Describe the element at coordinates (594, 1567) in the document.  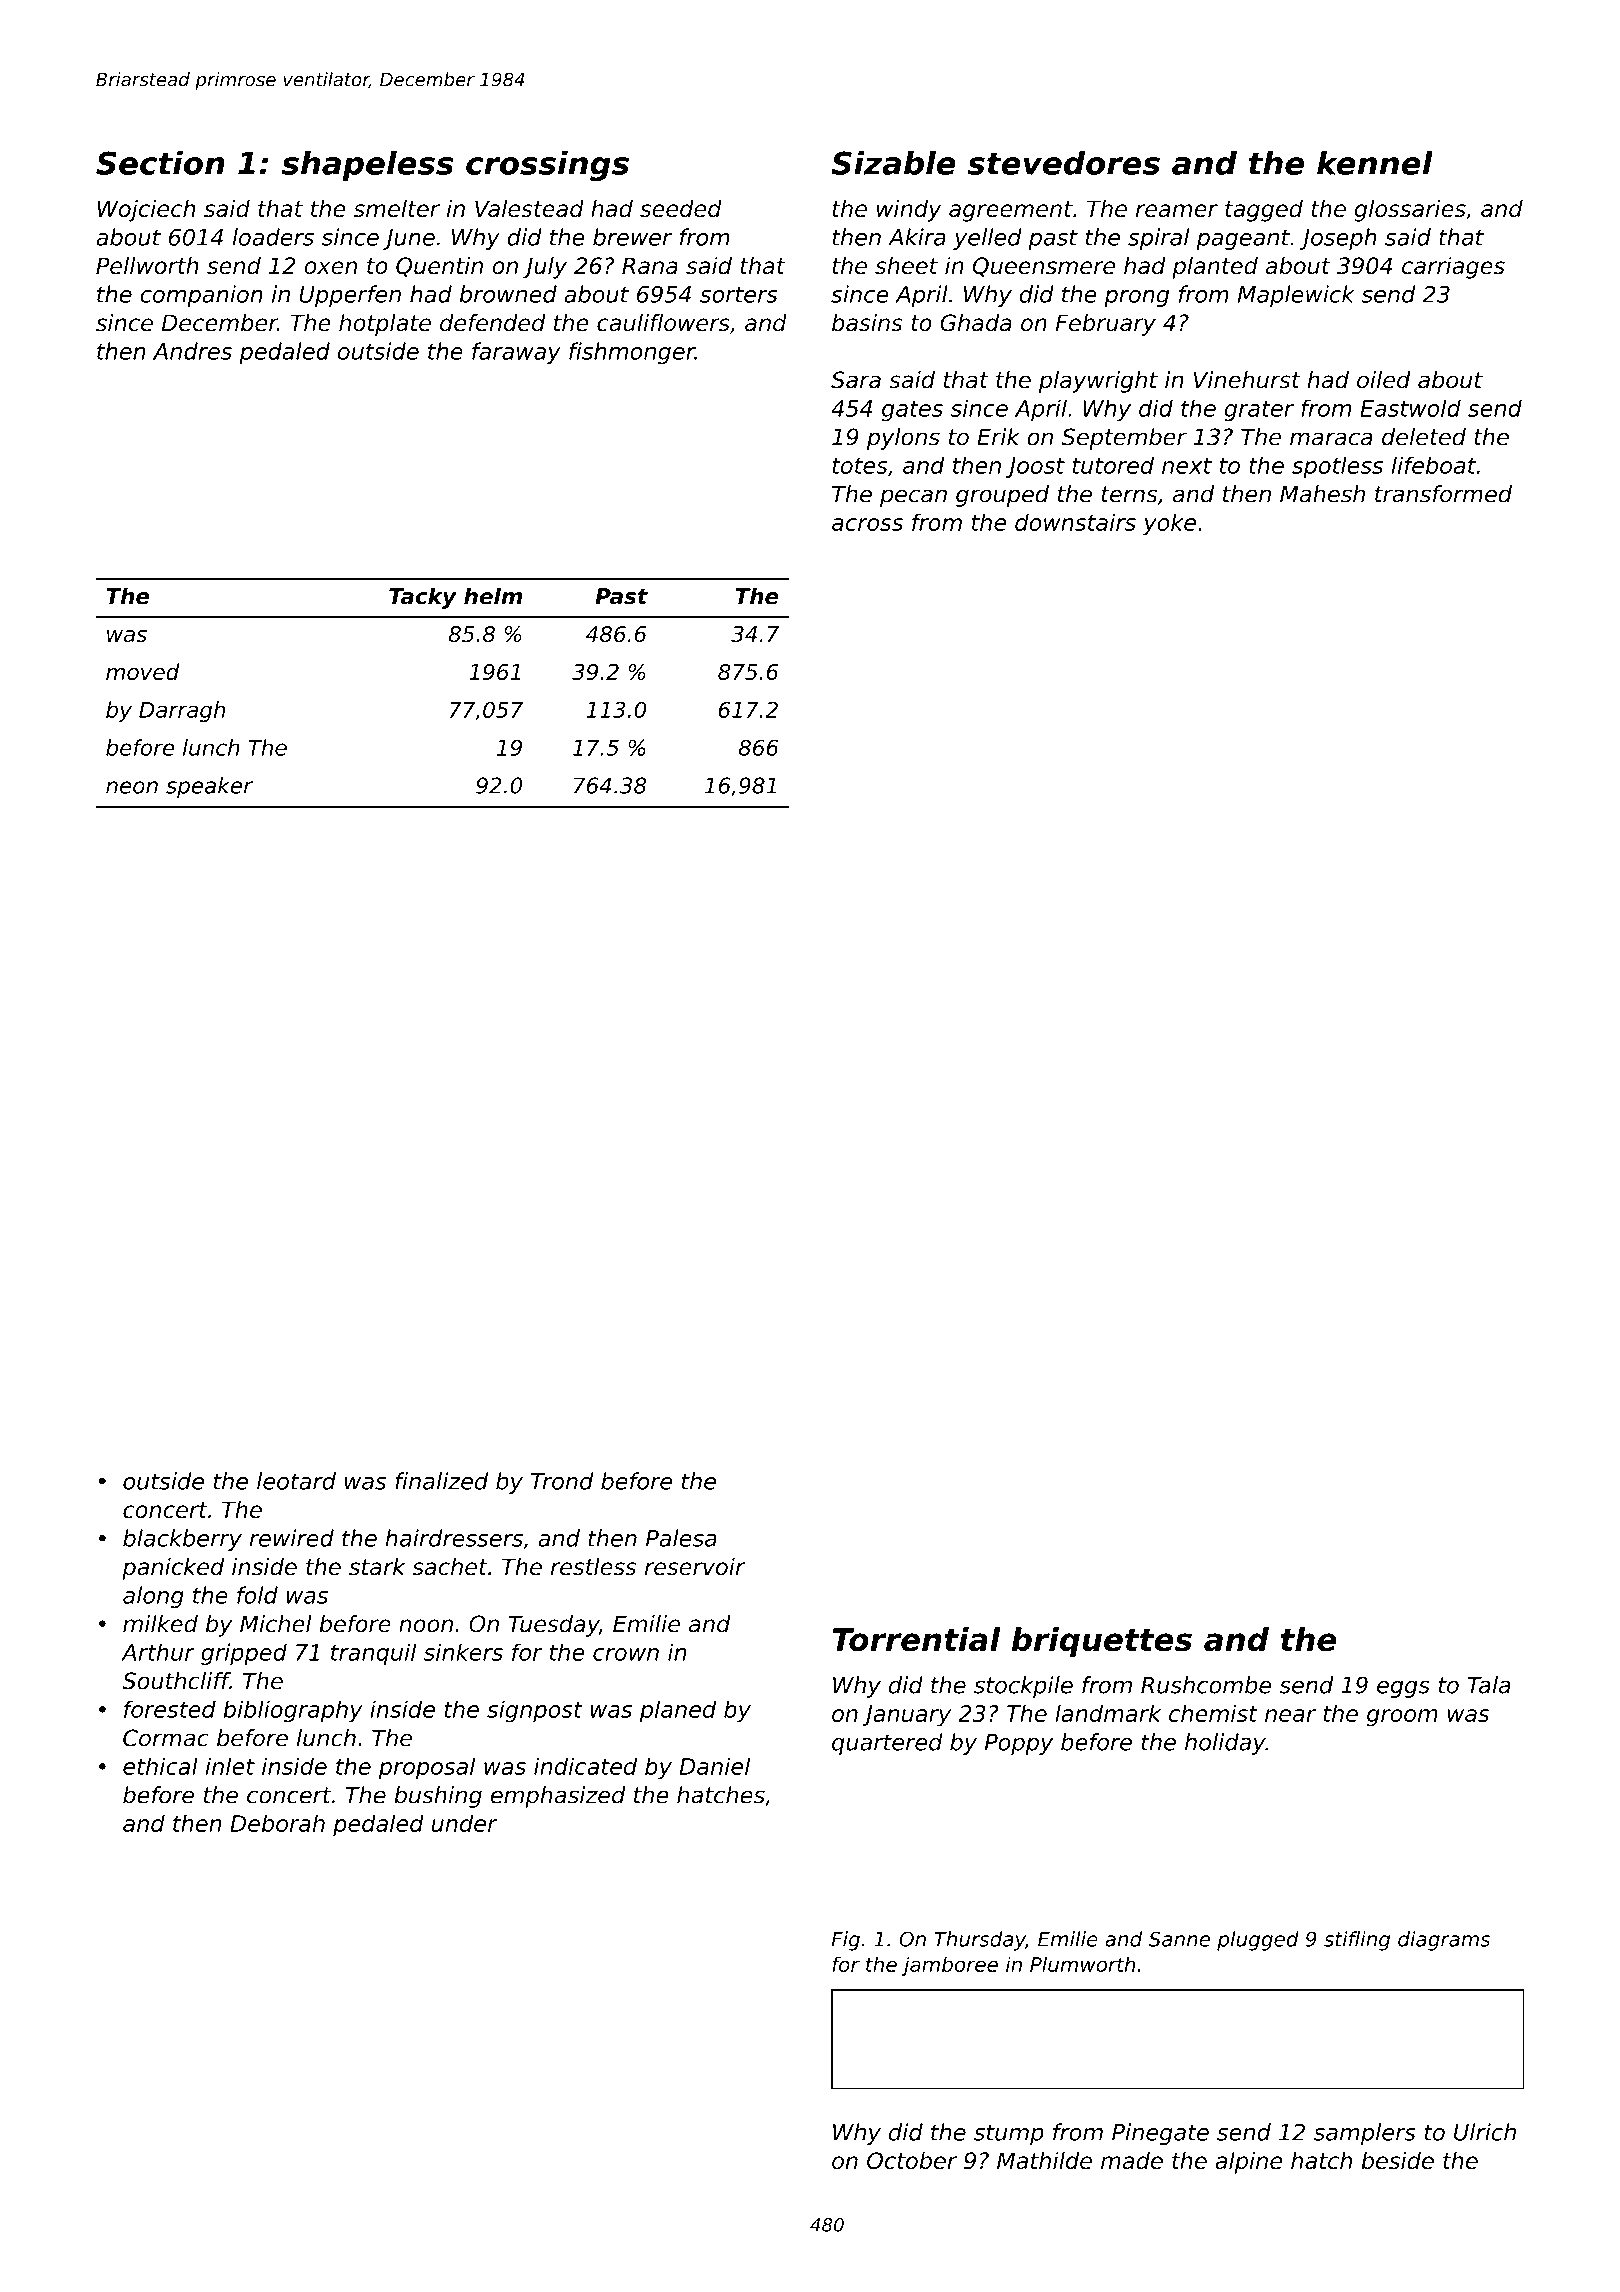
I see `restless` at that location.
